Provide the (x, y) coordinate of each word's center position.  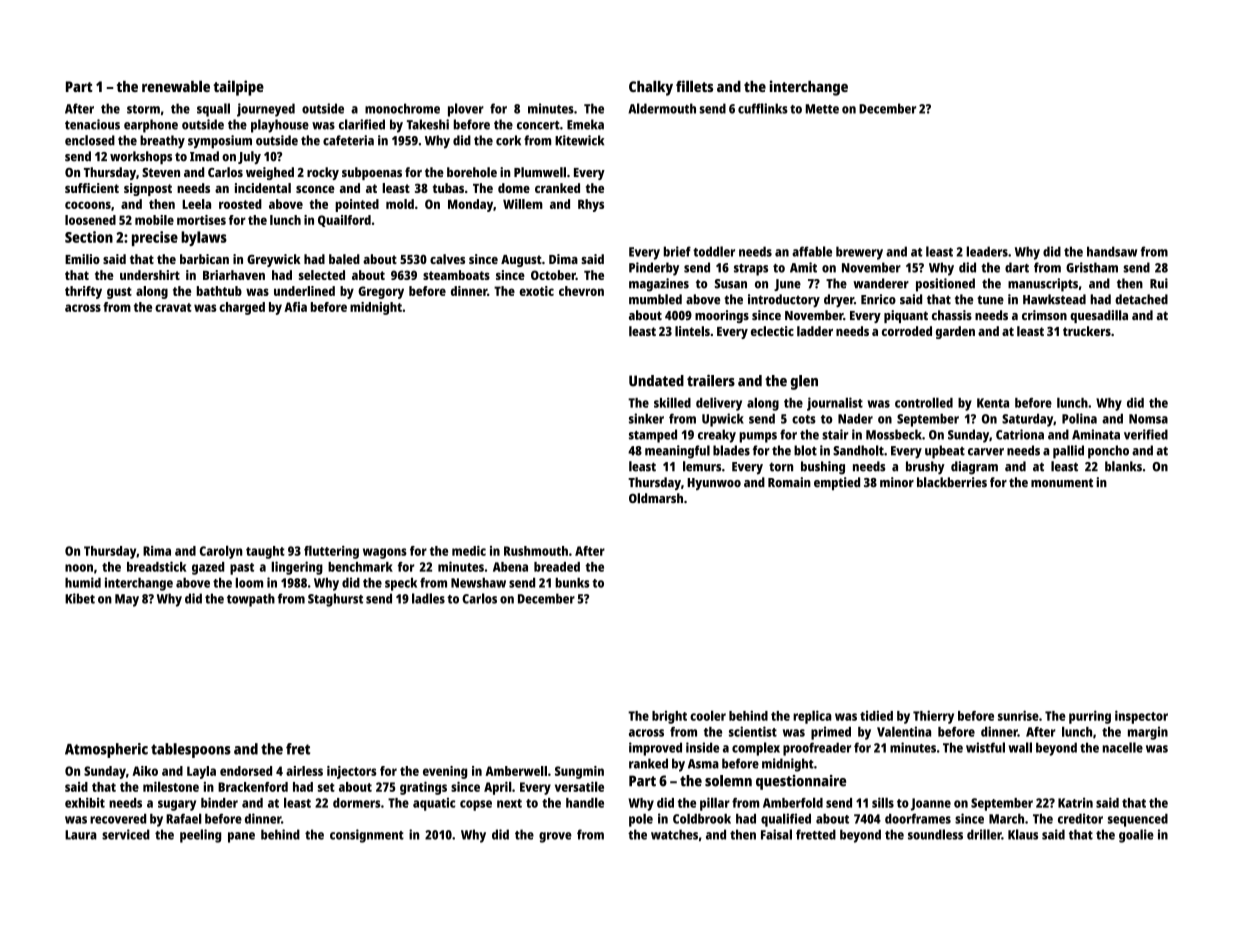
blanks (1123, 466)
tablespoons (191, 750)
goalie (1136, 836)
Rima (157, 551)
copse (476, 805)
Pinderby (654, 269)
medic (469, 551)
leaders (987, 251)
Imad (204, 156)
